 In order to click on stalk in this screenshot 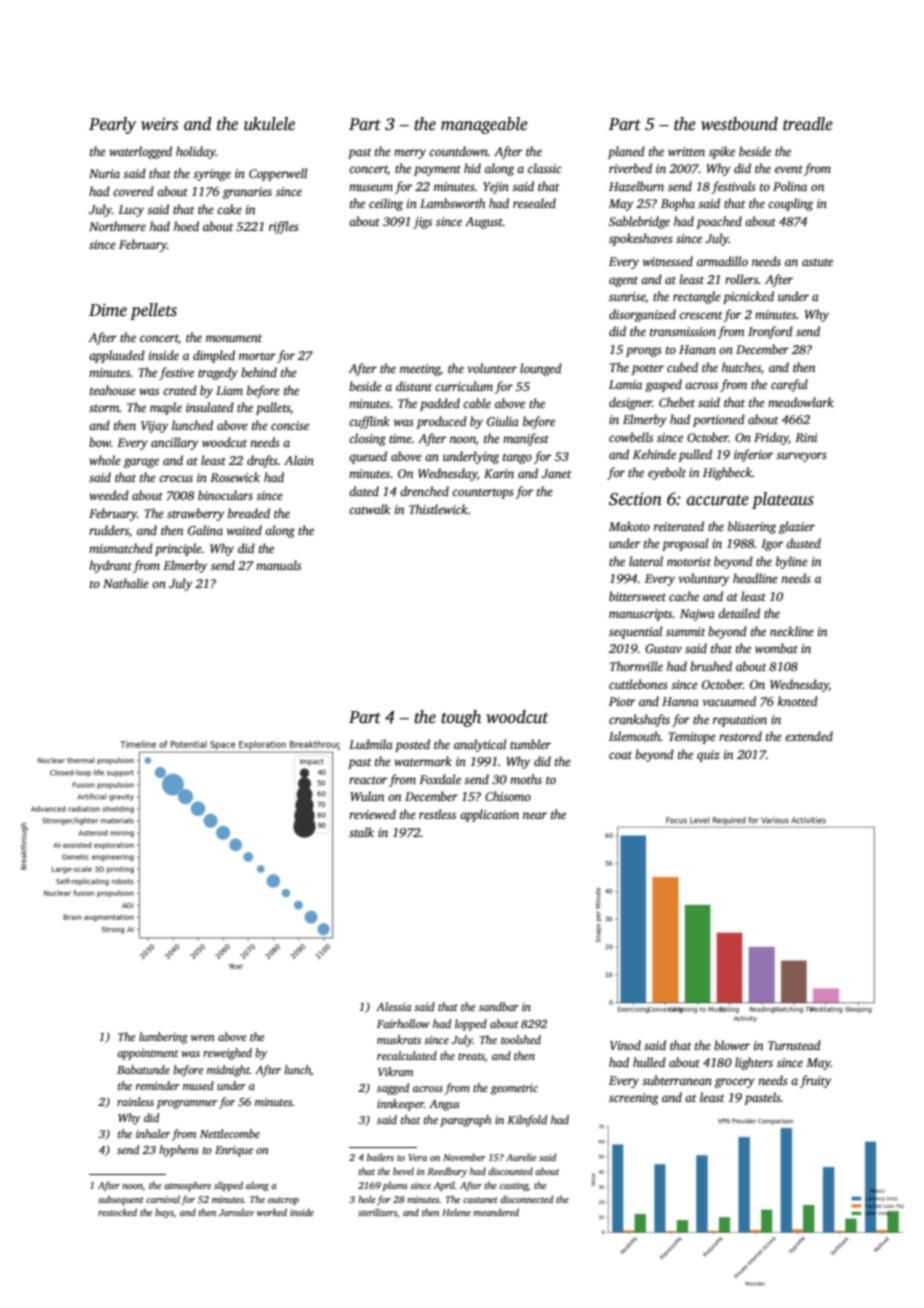, I will do `click(361, 832)`.
